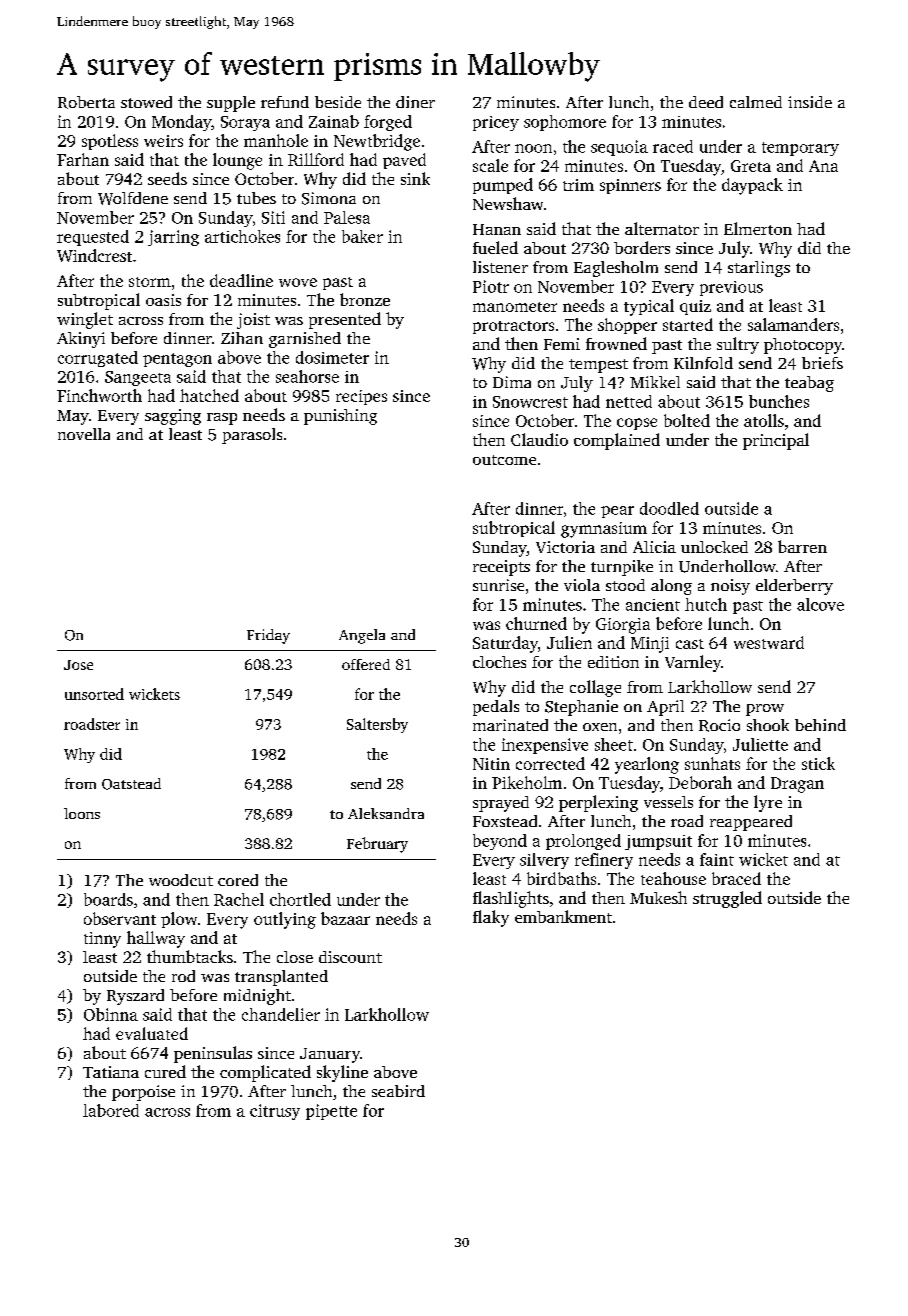 The height and width of the screenshot is (1316, 908). I want to click on oasis, so click(163, 300).
